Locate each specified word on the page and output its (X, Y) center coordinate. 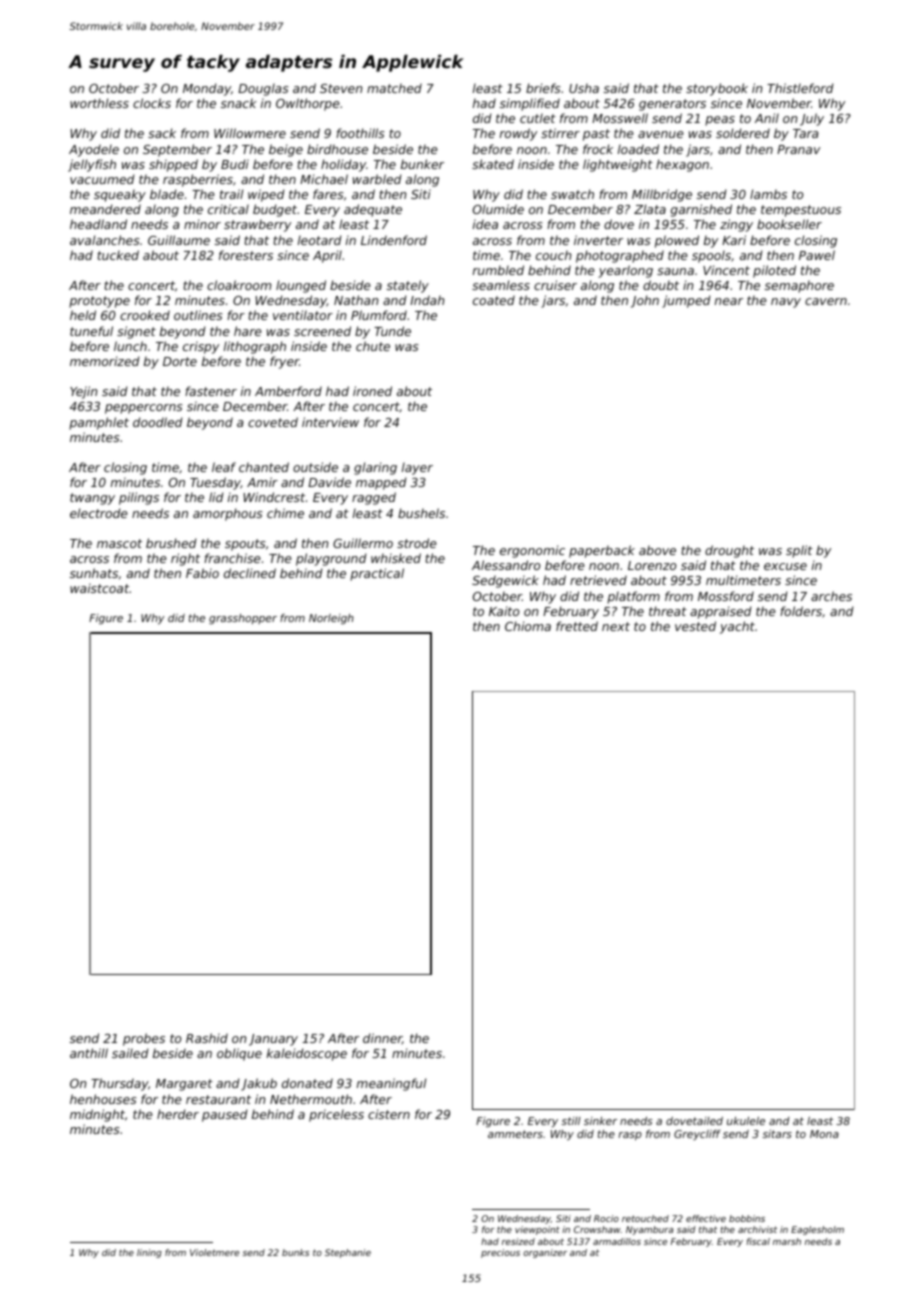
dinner (382, 1039)
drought (729, 551)
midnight (97, 1115)
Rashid (207, 1038)
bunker (422, 164)
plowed (677, 241)
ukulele (746, 1121)
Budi (235, 164)
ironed (372, 391)
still (571, 1121)
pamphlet (99, 423)
